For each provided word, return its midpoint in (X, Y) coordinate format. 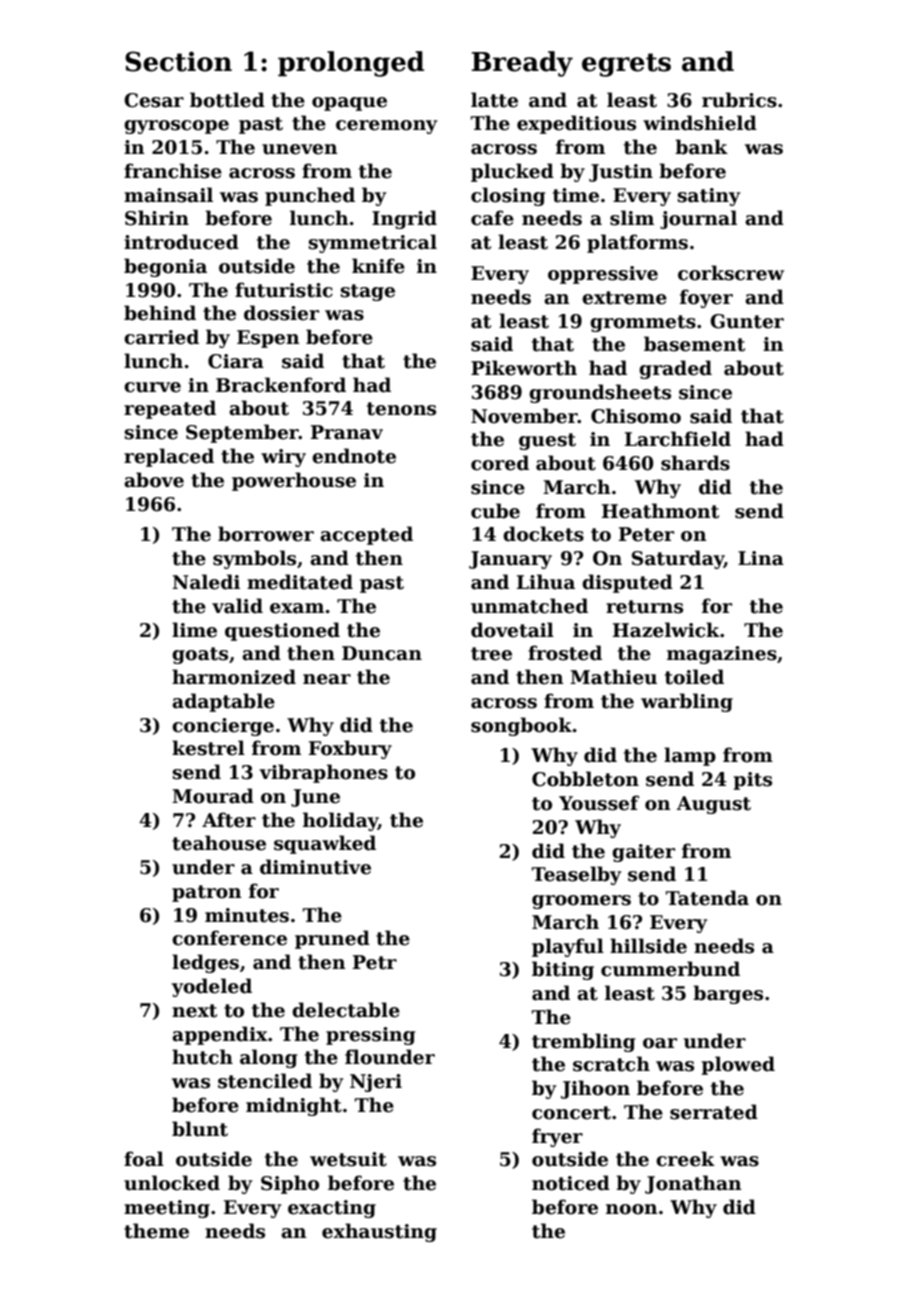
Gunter (747, 321)
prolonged (351, 64)
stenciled (265, 1081)
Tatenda (707, 898)
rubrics (739, 100)
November (524, 416)
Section (178, 61)
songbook (521, 726)
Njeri (376, 1083)
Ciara (236, 361)
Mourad (213, 796)
